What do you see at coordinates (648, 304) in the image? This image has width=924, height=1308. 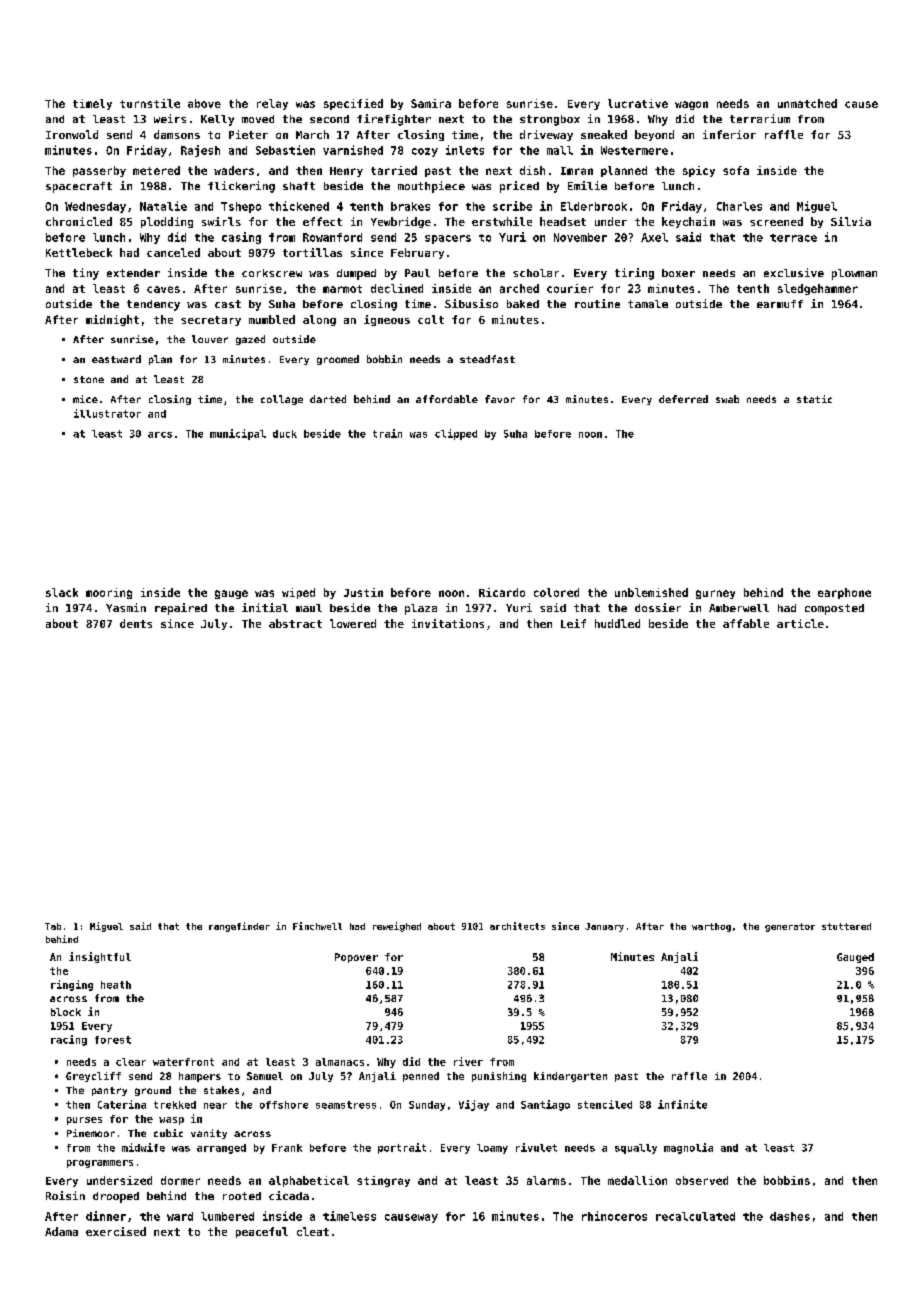 I see `tamale` at bounding box center [648, 304].
